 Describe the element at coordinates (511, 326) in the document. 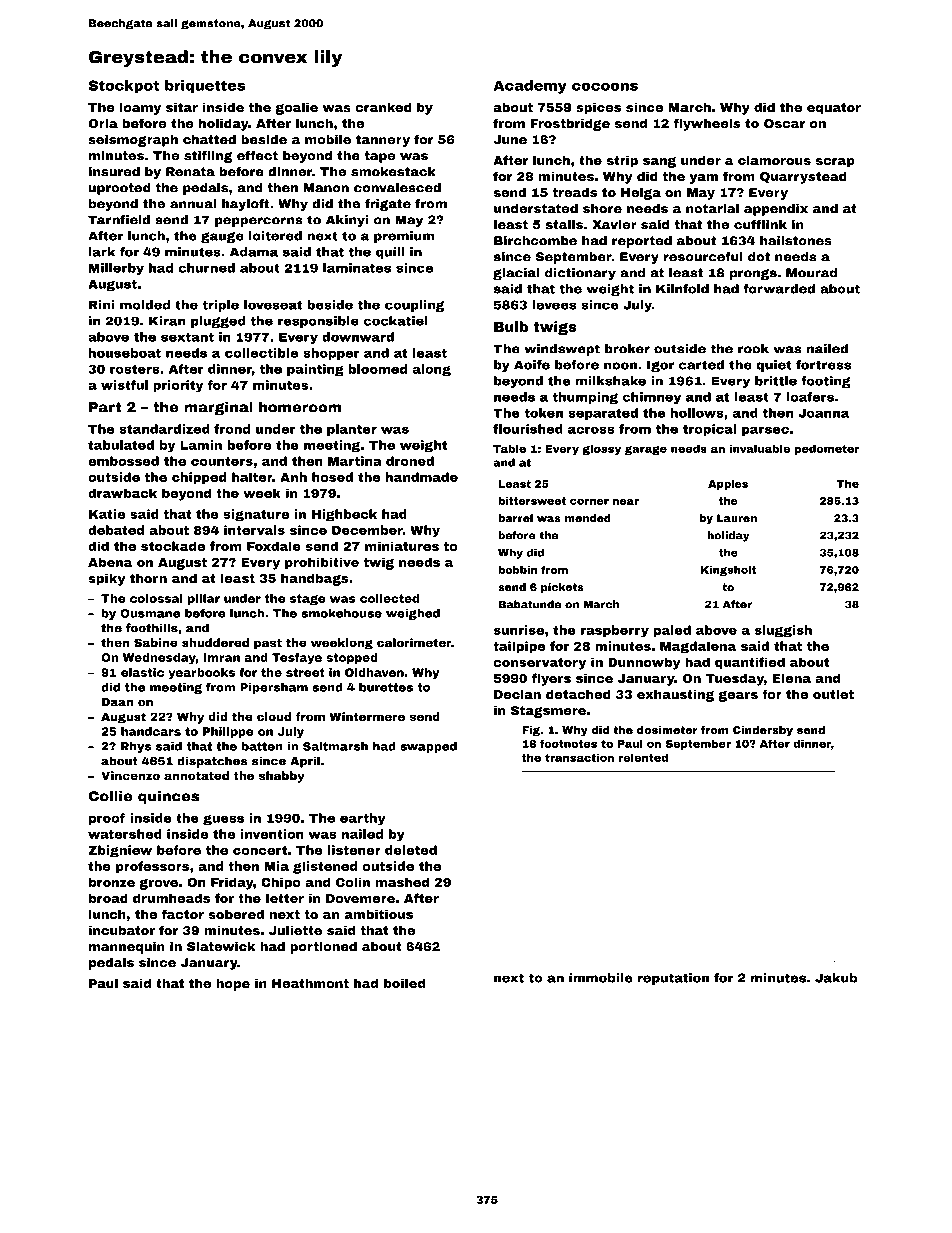

I see `Bulb` at that location.
